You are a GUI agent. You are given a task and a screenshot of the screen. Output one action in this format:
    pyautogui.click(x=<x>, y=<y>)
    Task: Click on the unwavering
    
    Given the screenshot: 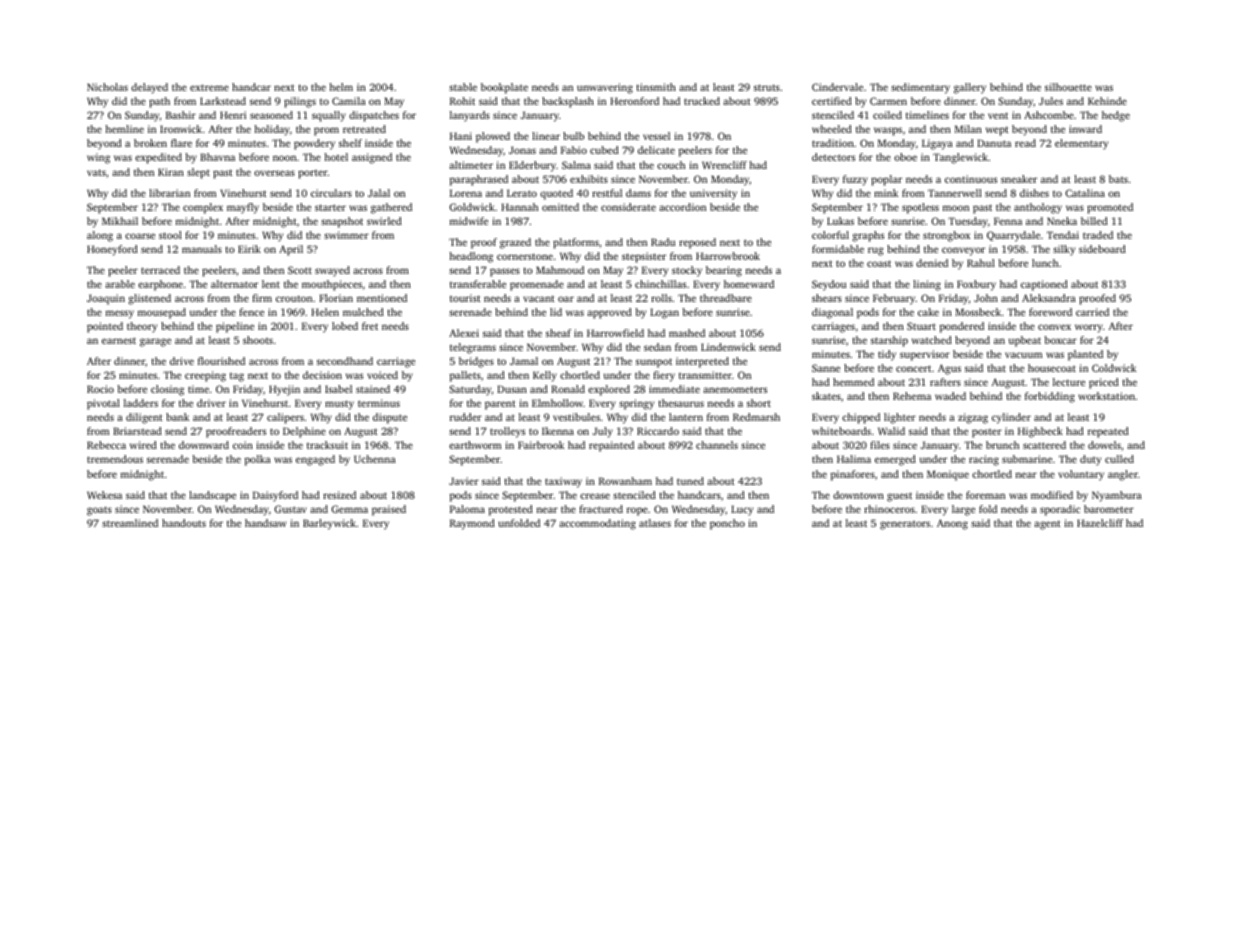 What is the action you would take?
    pyautogui.click(x=605, y=88)
